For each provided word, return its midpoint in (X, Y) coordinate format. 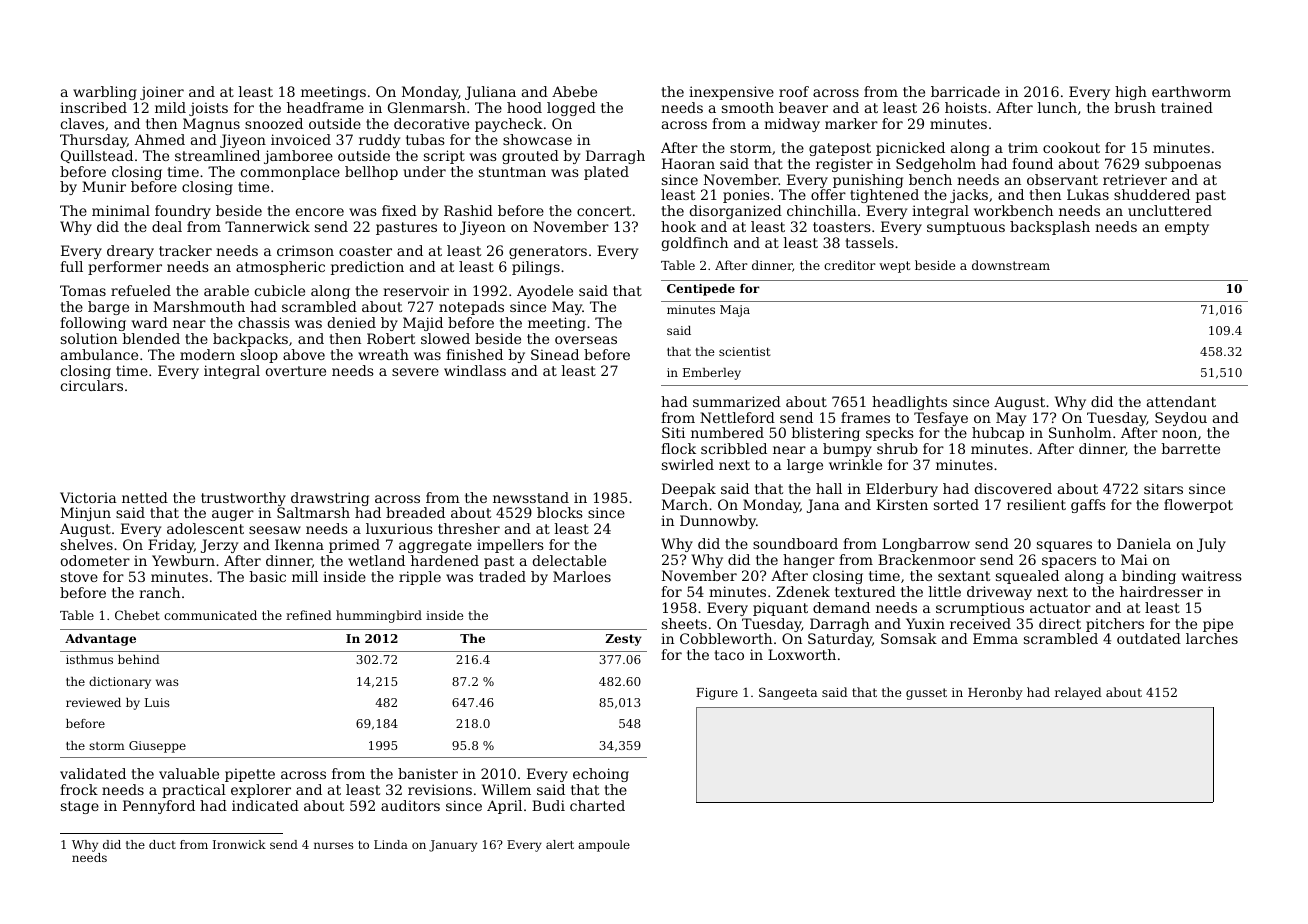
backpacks (250, 340)
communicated (210, 615)
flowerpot (1198, 506)
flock (678, 448)
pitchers (1115, 625)
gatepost (840, 149)
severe (415, 372)
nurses (333, 845)
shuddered (1152, 194)
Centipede (701, 290)
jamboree (298, 157)
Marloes (582, 576)
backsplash (1050, 228)
